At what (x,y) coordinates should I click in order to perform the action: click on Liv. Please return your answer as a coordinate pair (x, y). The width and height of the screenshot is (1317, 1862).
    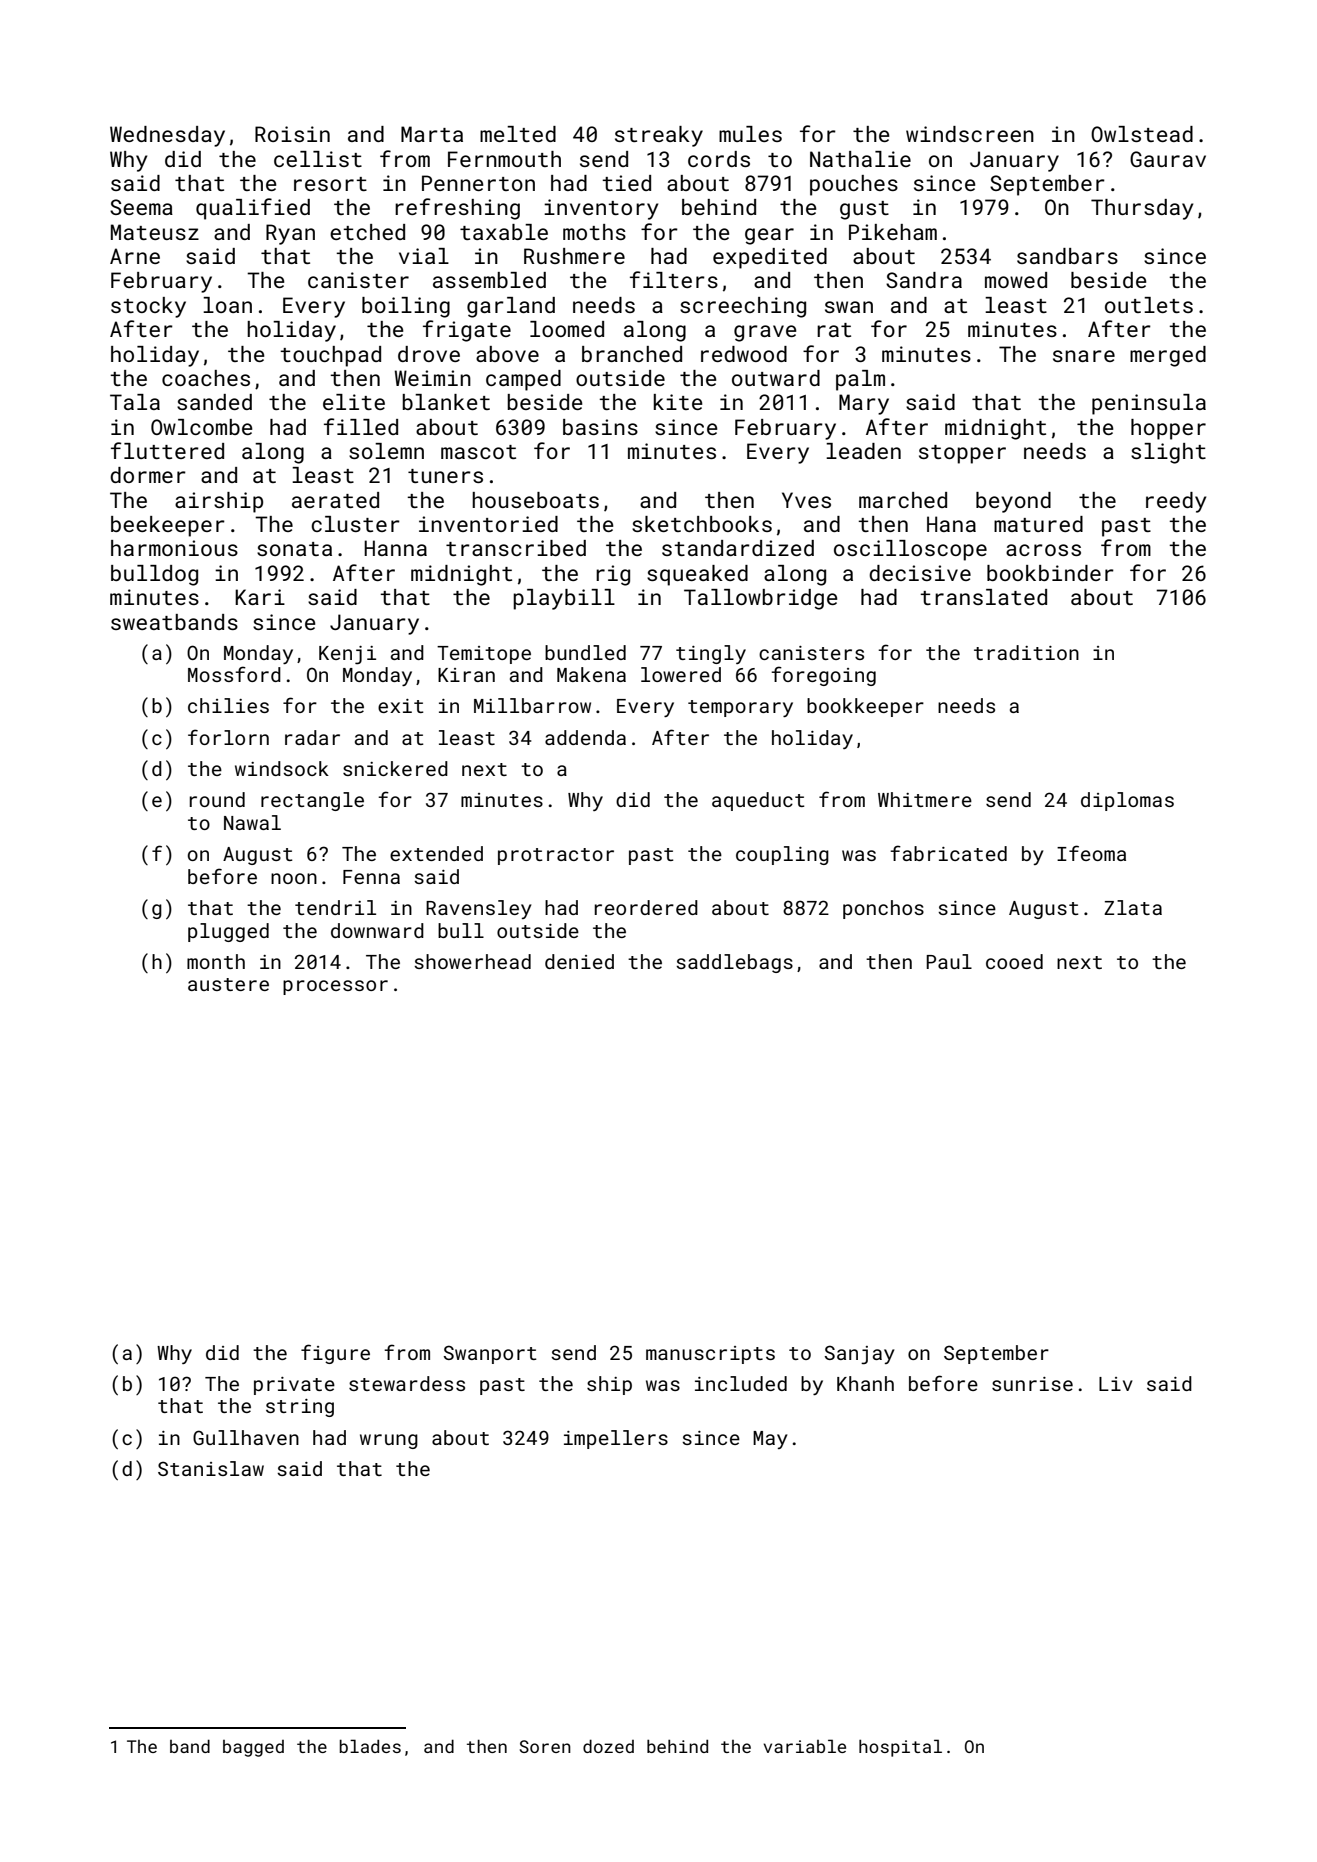
    Looking at the image, I should click on (1116, 1384).
